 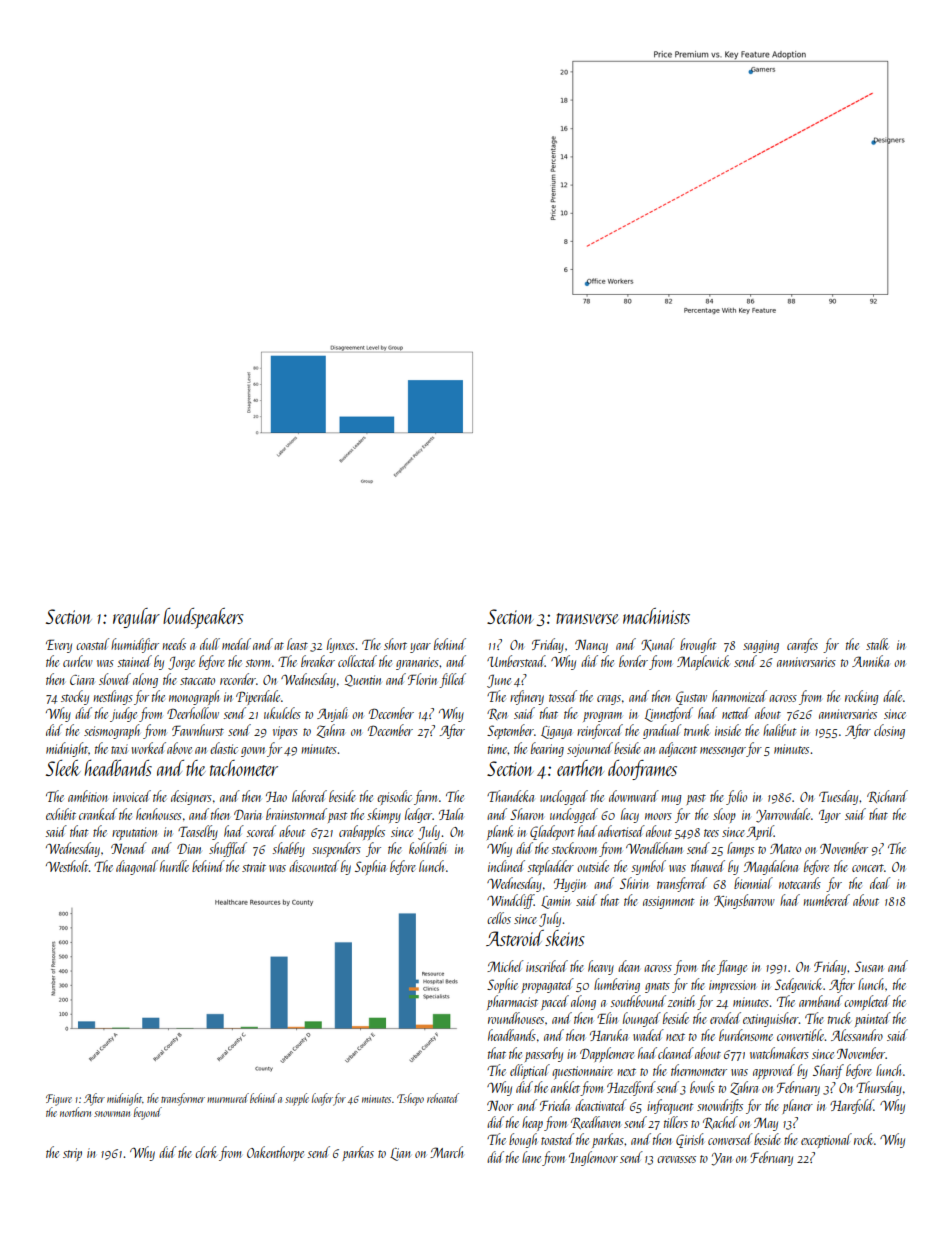 I want to click on transverse, so click(x=587, y=618).
